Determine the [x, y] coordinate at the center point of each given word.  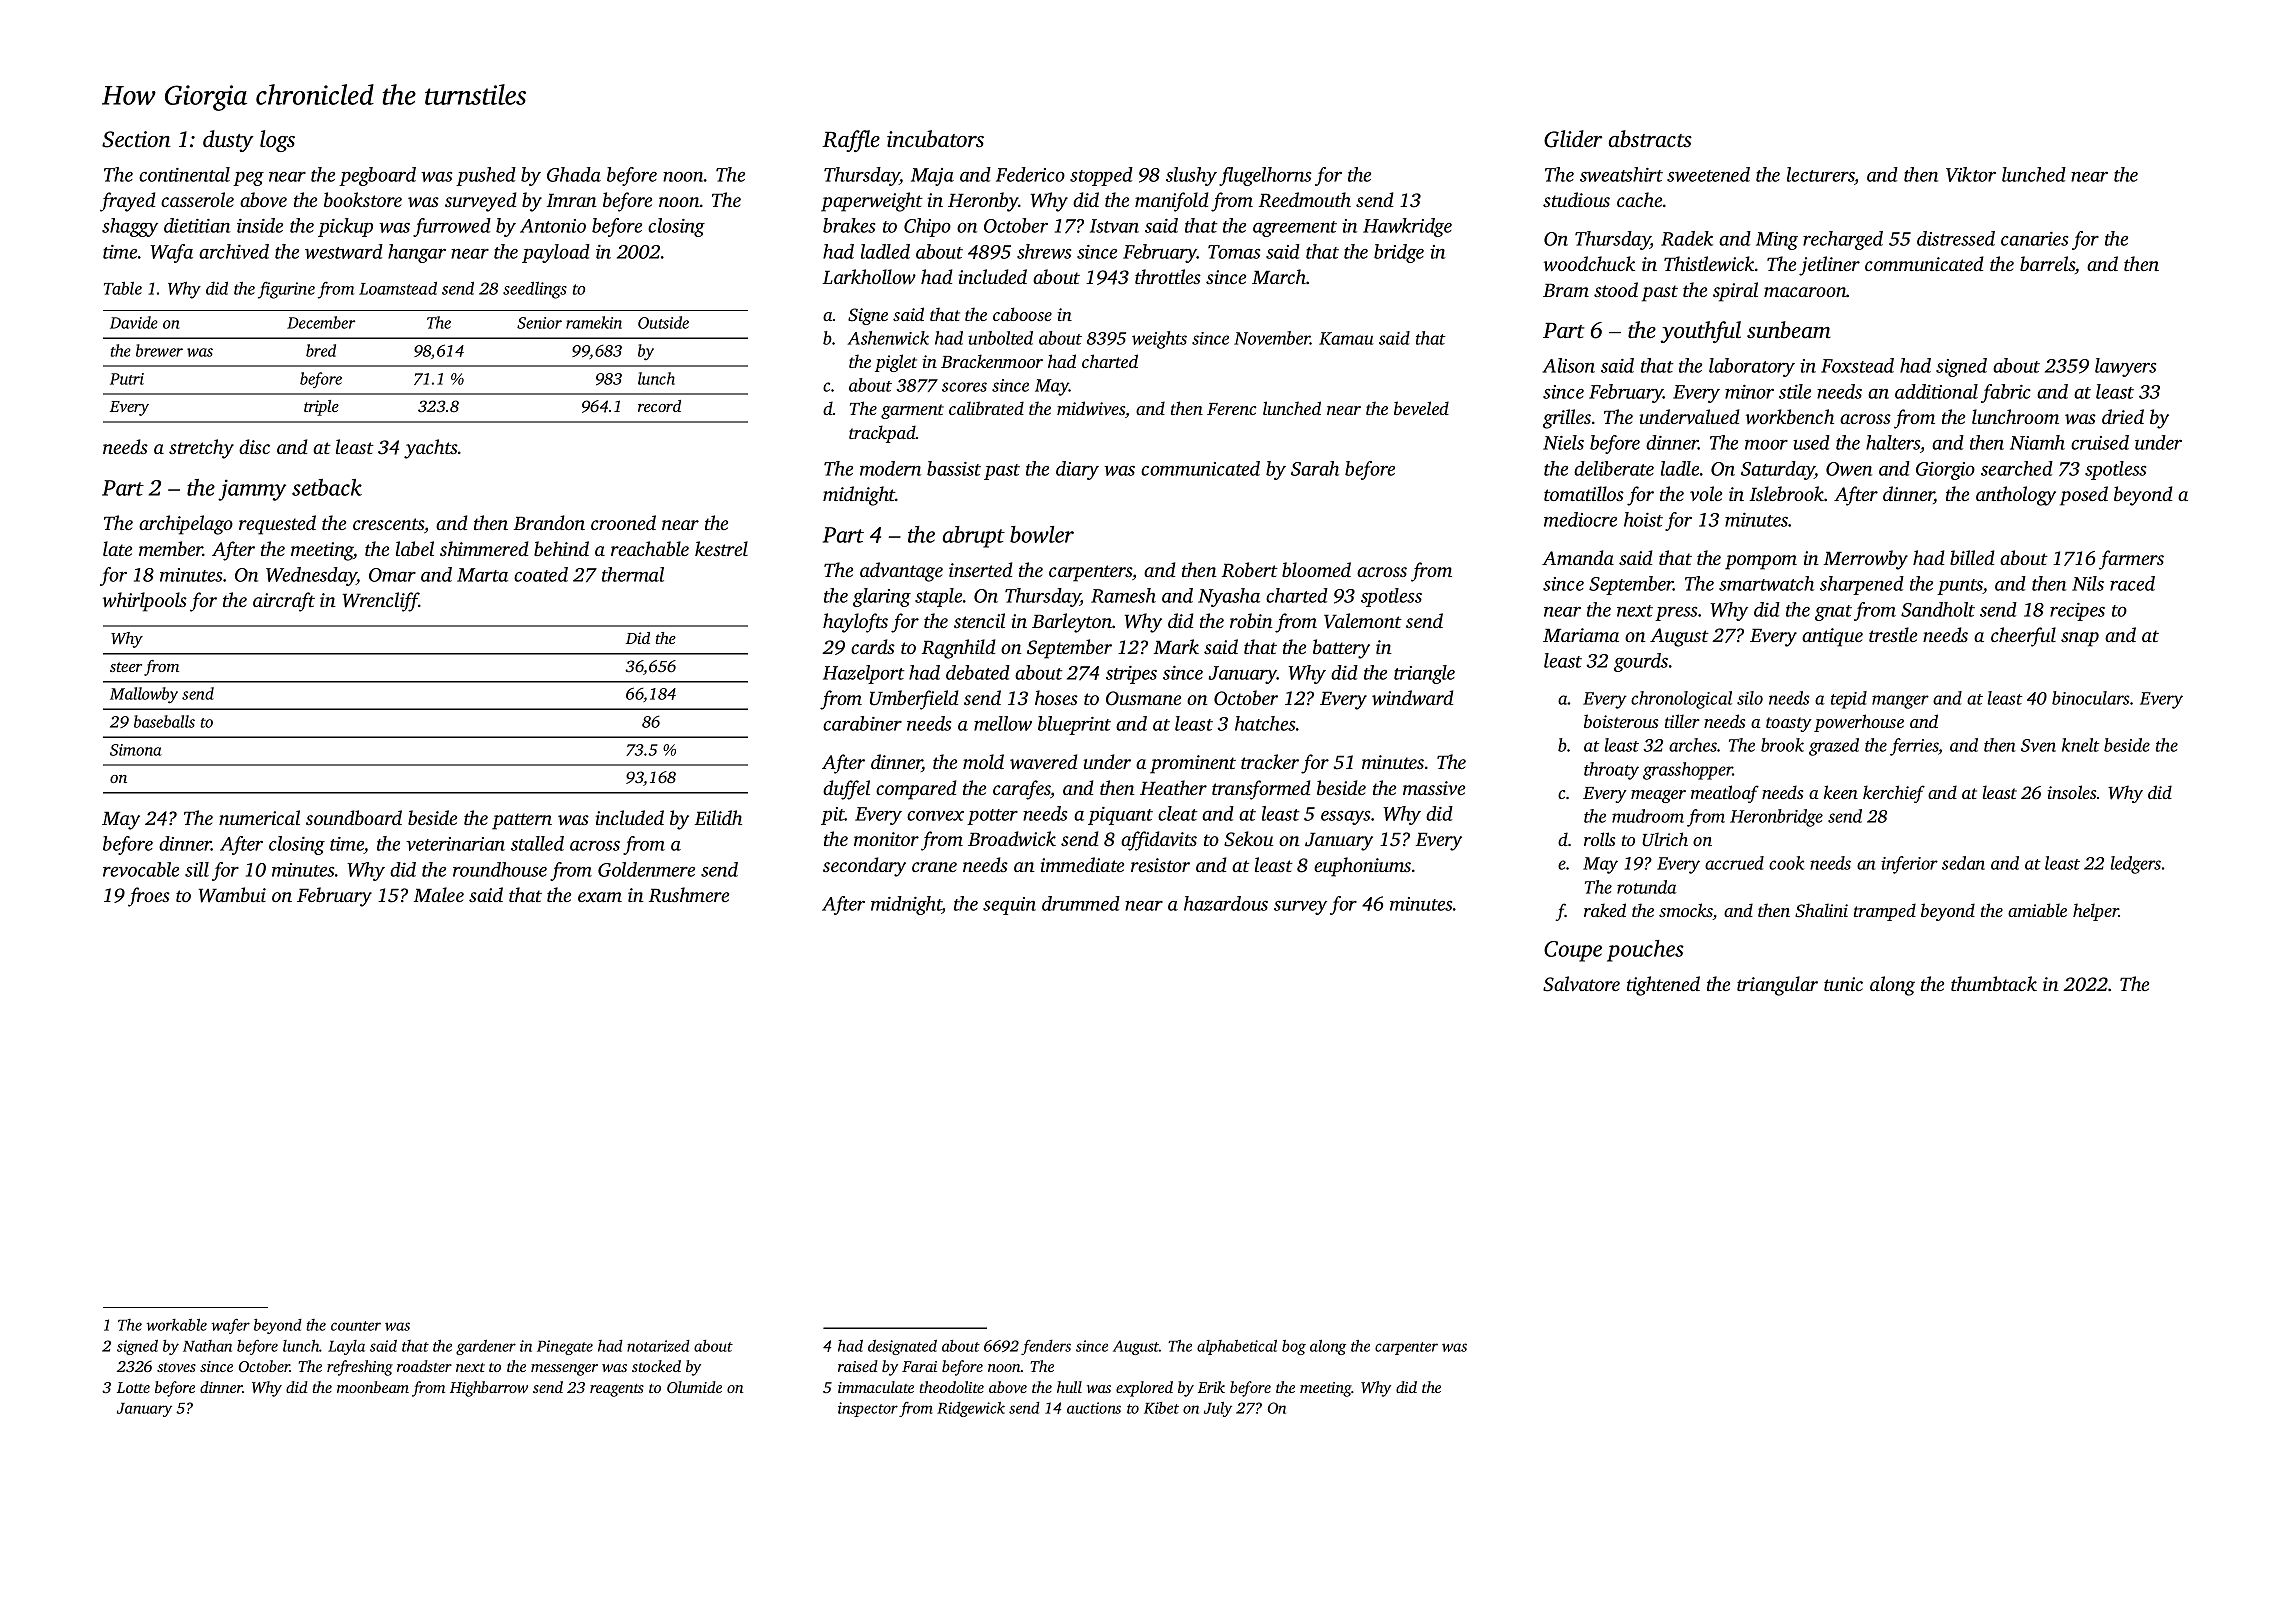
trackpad [882, 434]
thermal [633, 574]
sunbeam [1789, 330]
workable [176, 1324]
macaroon [1805, 292]
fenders [1046, 1347]
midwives [1091, 408]
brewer [159, 350]
